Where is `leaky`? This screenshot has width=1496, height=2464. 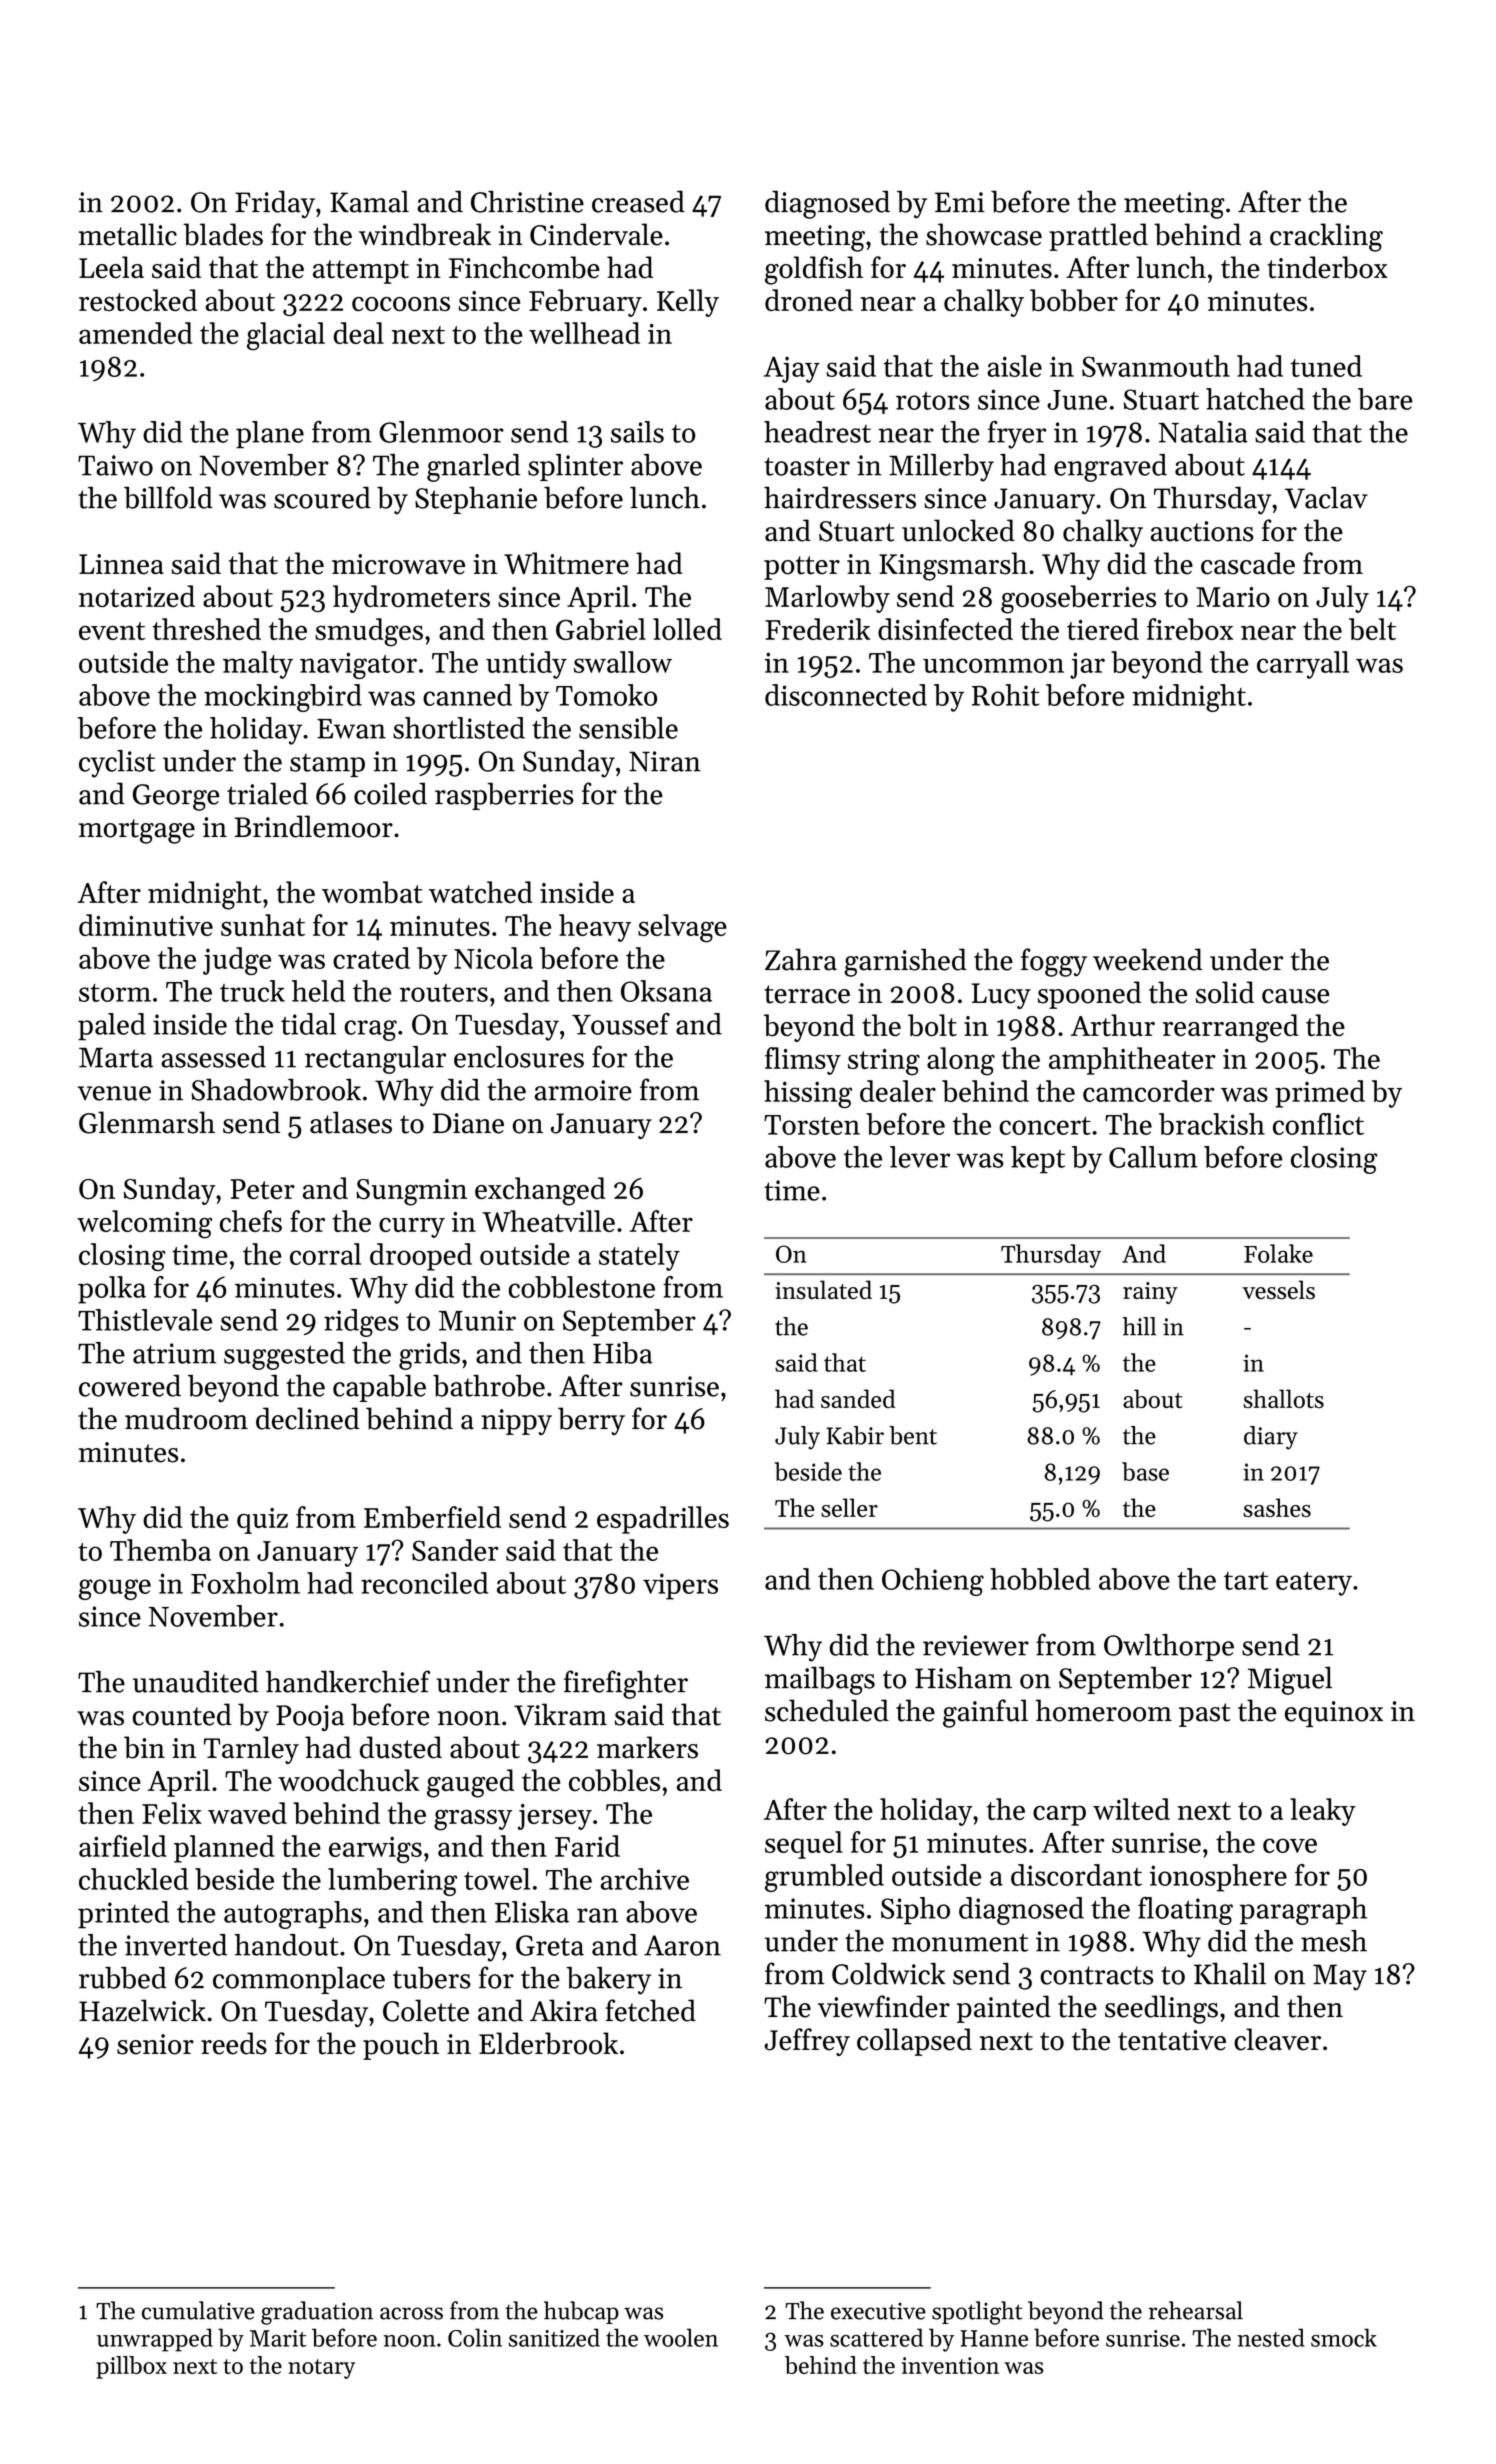 leaky is located at coordinates (1323, 1812).
